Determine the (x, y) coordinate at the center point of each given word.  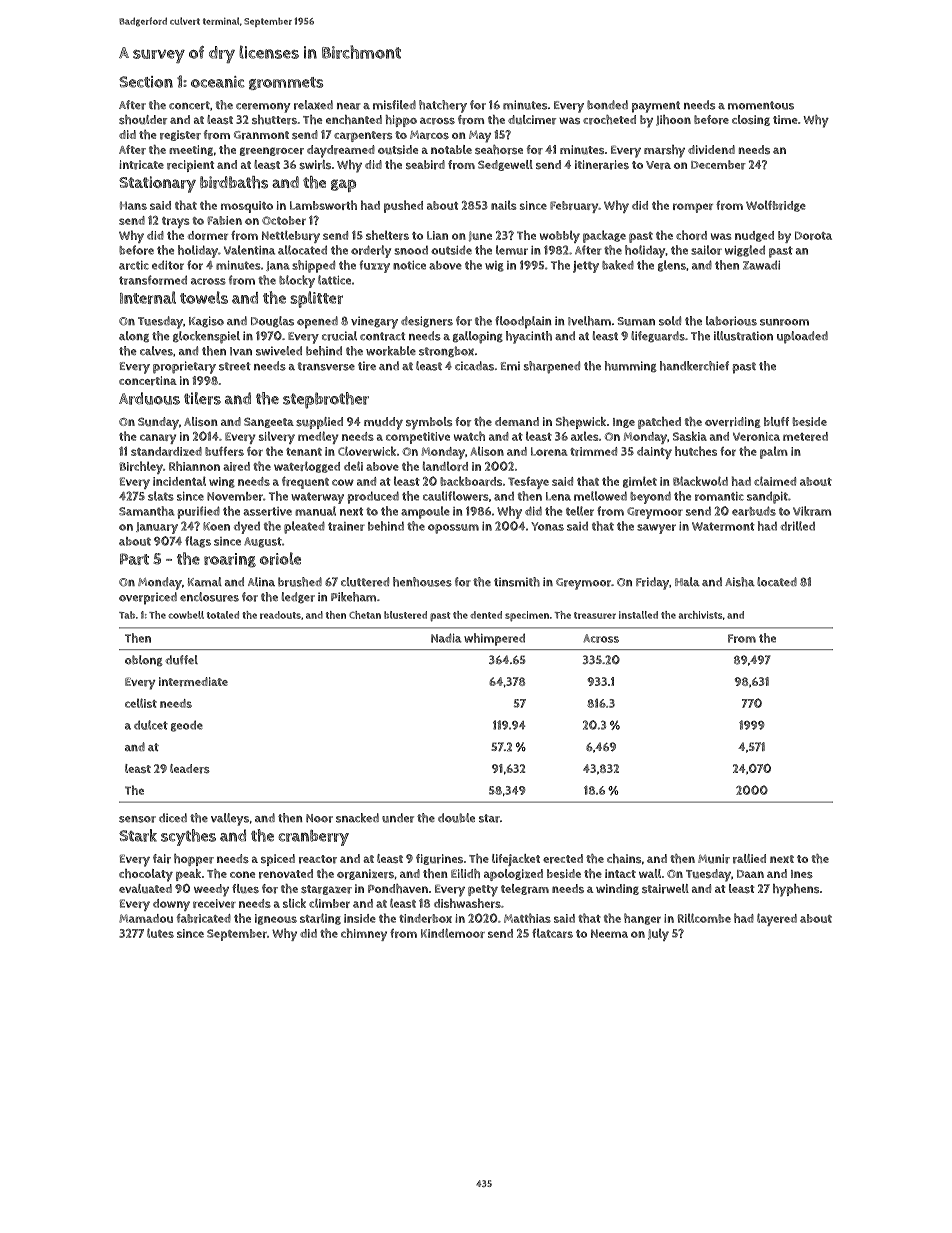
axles (585, 436)
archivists (701, 615)
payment (656, 107)
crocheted (609, 120)
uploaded (802, 337)
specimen (527, 616)
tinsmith (517, 582)
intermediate (193, 682)
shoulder (143, 120)
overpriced (148, 598)
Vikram (812, 511)
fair (162, 859)
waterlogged (307, 467)
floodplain (523, 322)
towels (204, 297)
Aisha (740, 582)
